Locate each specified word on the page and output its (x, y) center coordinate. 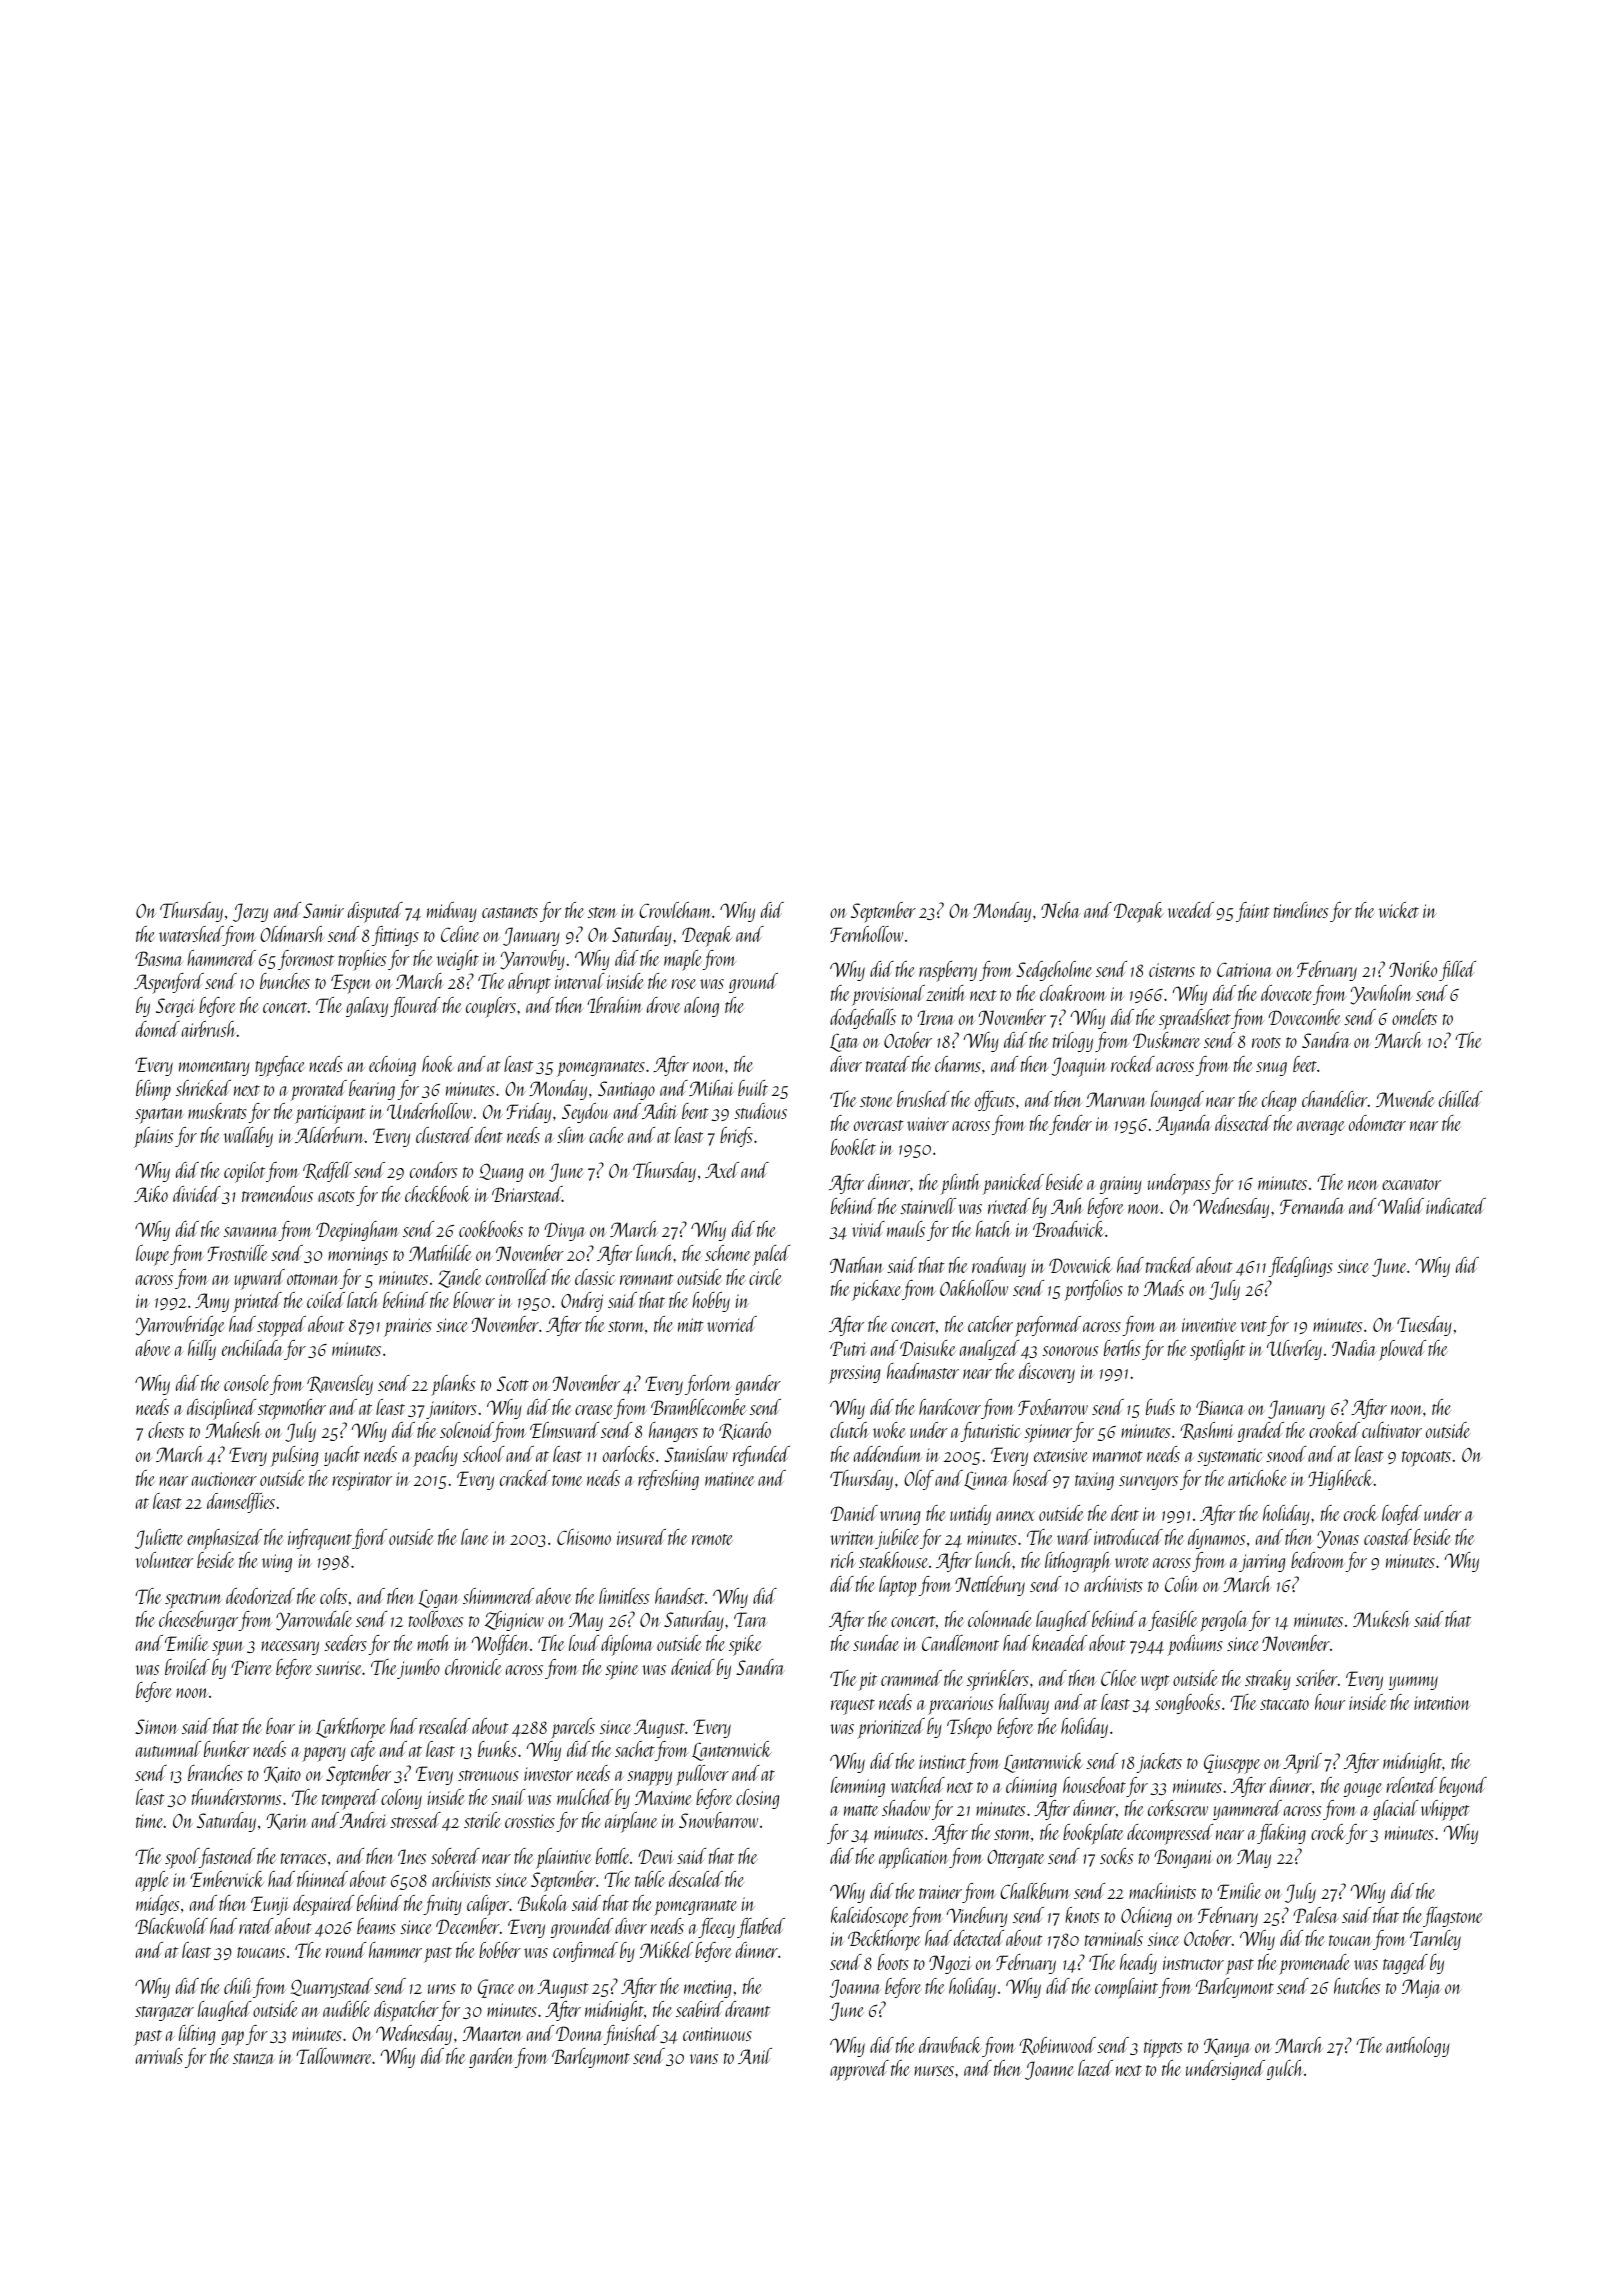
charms (958, 1064)
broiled (187, 1667)
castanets (510, 912)
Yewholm (1381, 995)
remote (712, 1539)
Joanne (1049, 2070)
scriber (1317, 1678)
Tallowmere (334, 2056)
